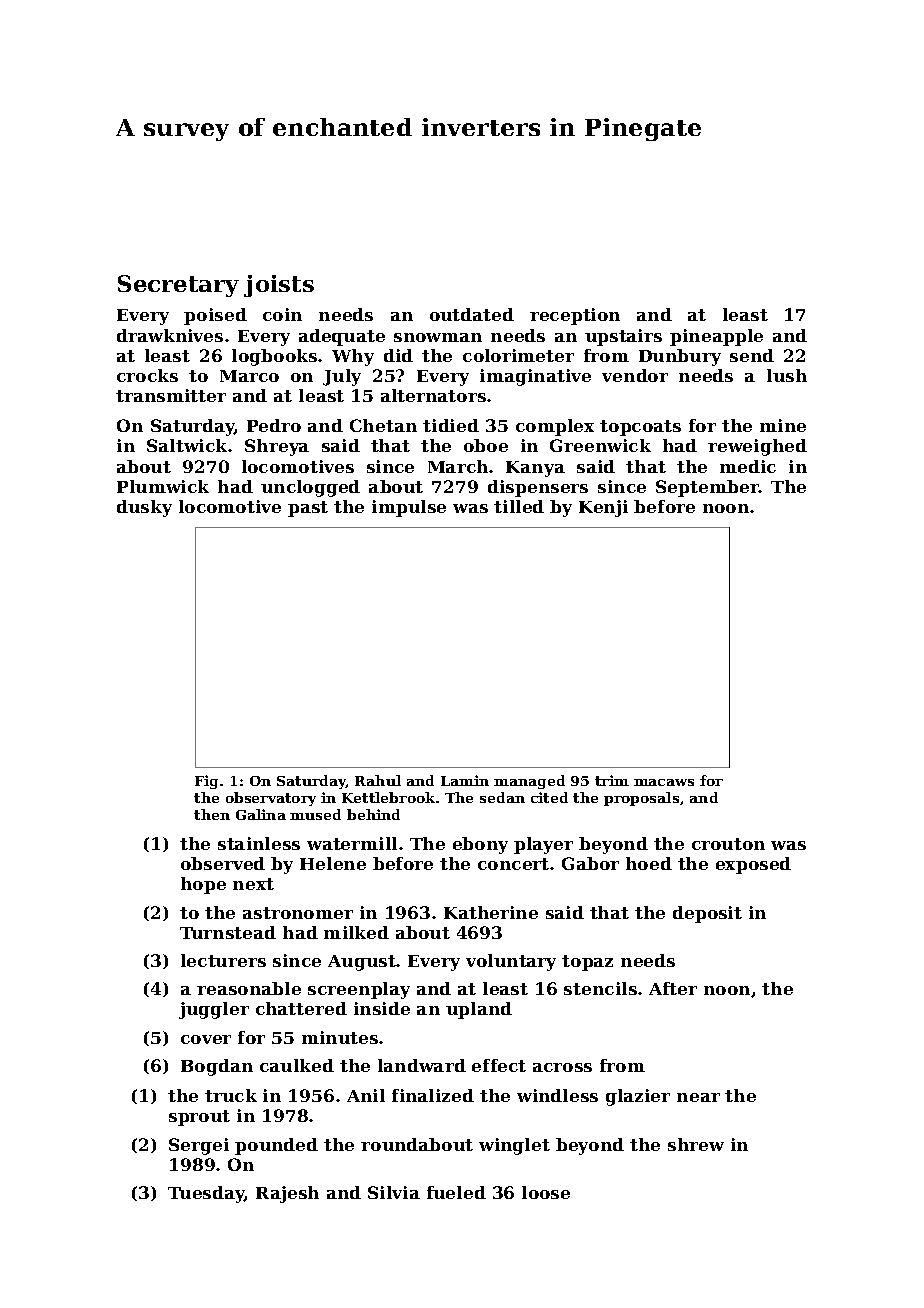 This screenshot has width=924, height=1308. I want to click on send, so click(752, 355).
